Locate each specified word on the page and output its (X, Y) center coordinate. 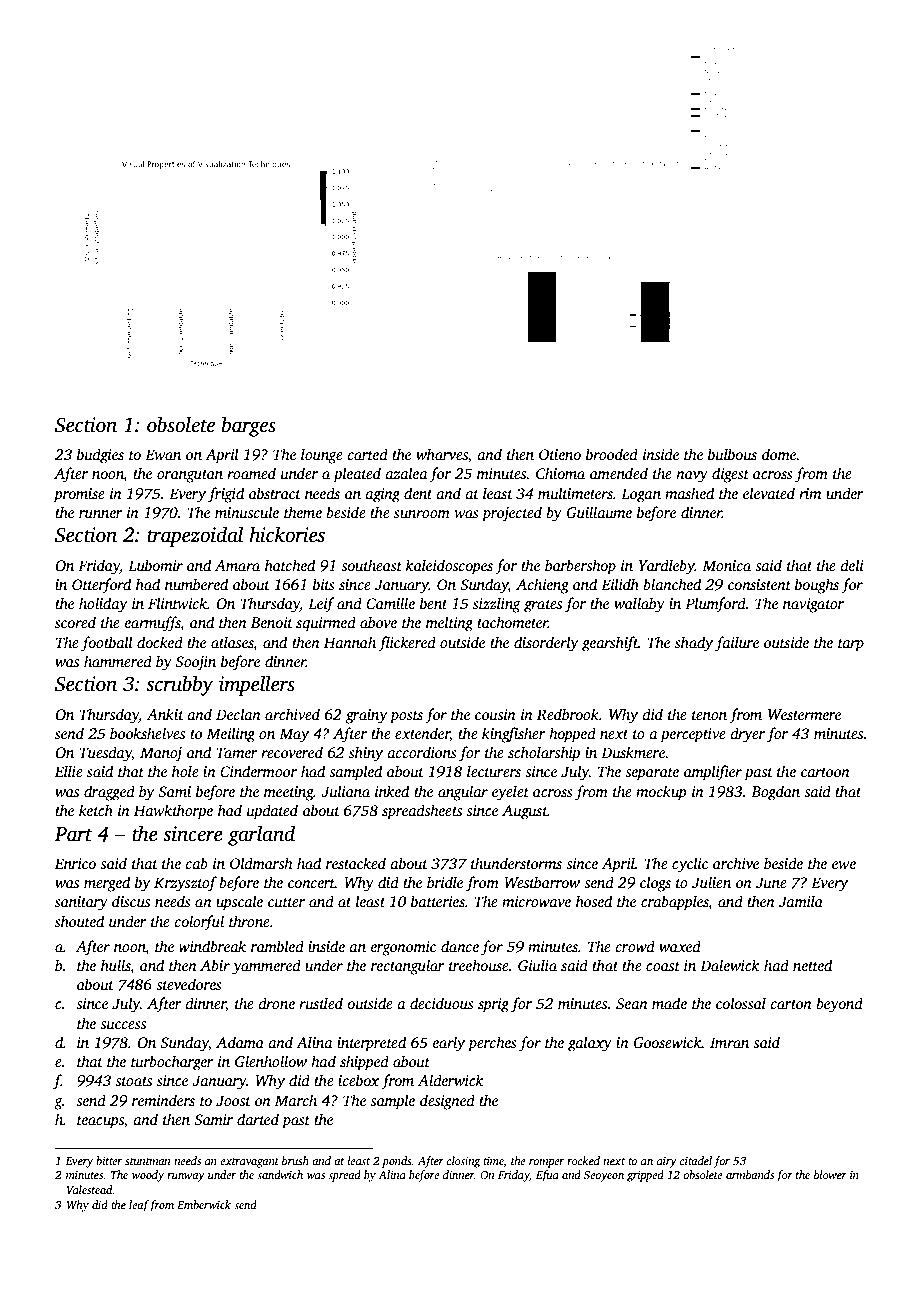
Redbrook (568, 714)
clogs (655, 884)
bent (433, 603)
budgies (100, 456)
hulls (116, 966)
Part (73, 834)
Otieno (560, 454)
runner (101, 514)
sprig (493, 1005)
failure (737, 644)
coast (663, 966)
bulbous (732, 454)
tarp (851, 645)
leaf (139, 1206)
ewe (844, 865)
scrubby (179, 685)
